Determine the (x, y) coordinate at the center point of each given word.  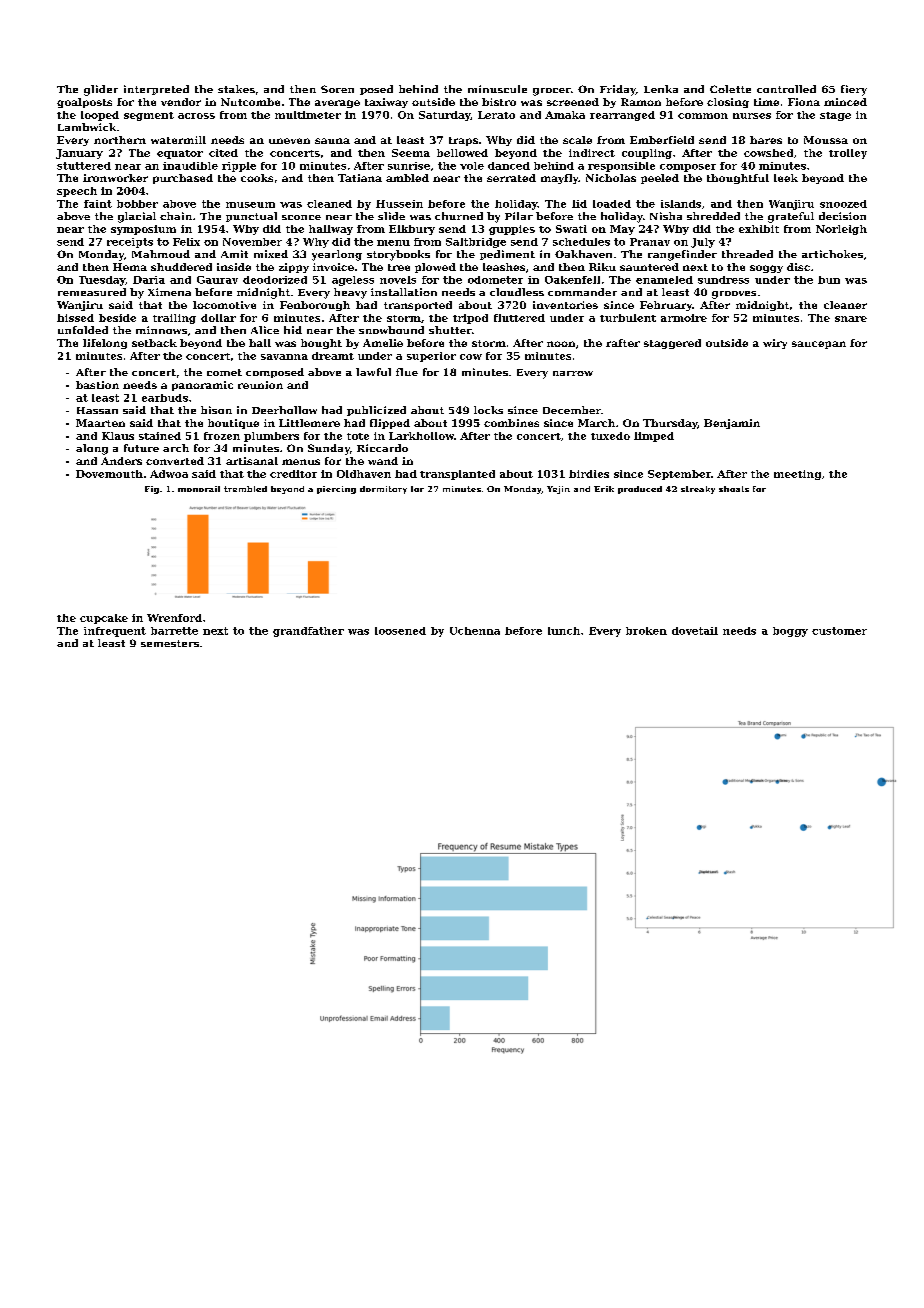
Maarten (100, 423)
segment (149, 116)
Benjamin (732, 424)
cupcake (104, 619)
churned (459, 216)
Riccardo (382, 448)
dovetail (695, 631)
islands (681, 204)
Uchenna (475, 631)
